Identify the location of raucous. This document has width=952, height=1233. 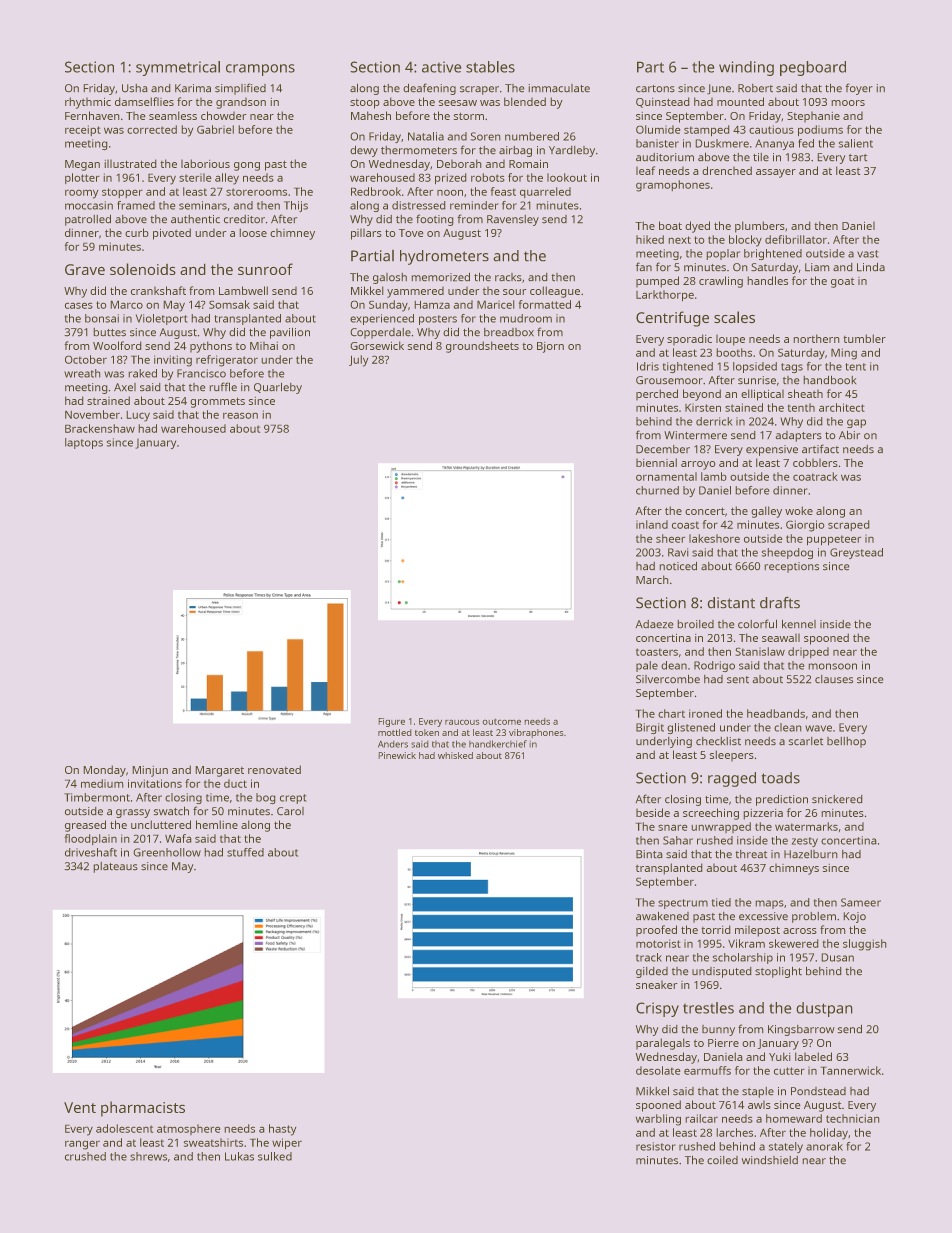
(462, 722).
